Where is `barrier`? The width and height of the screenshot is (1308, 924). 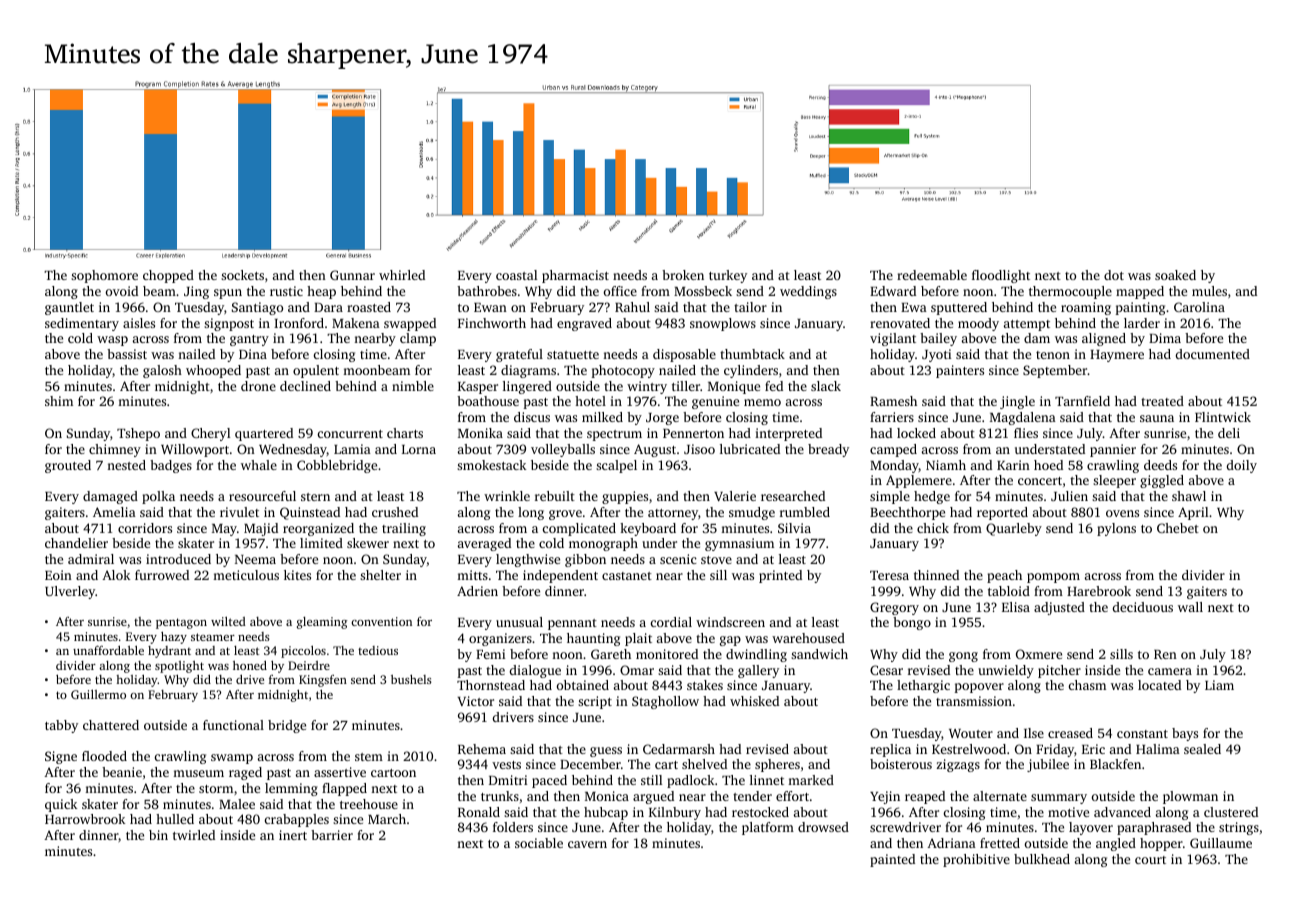 barrier is located at coordinates (332, 835).
